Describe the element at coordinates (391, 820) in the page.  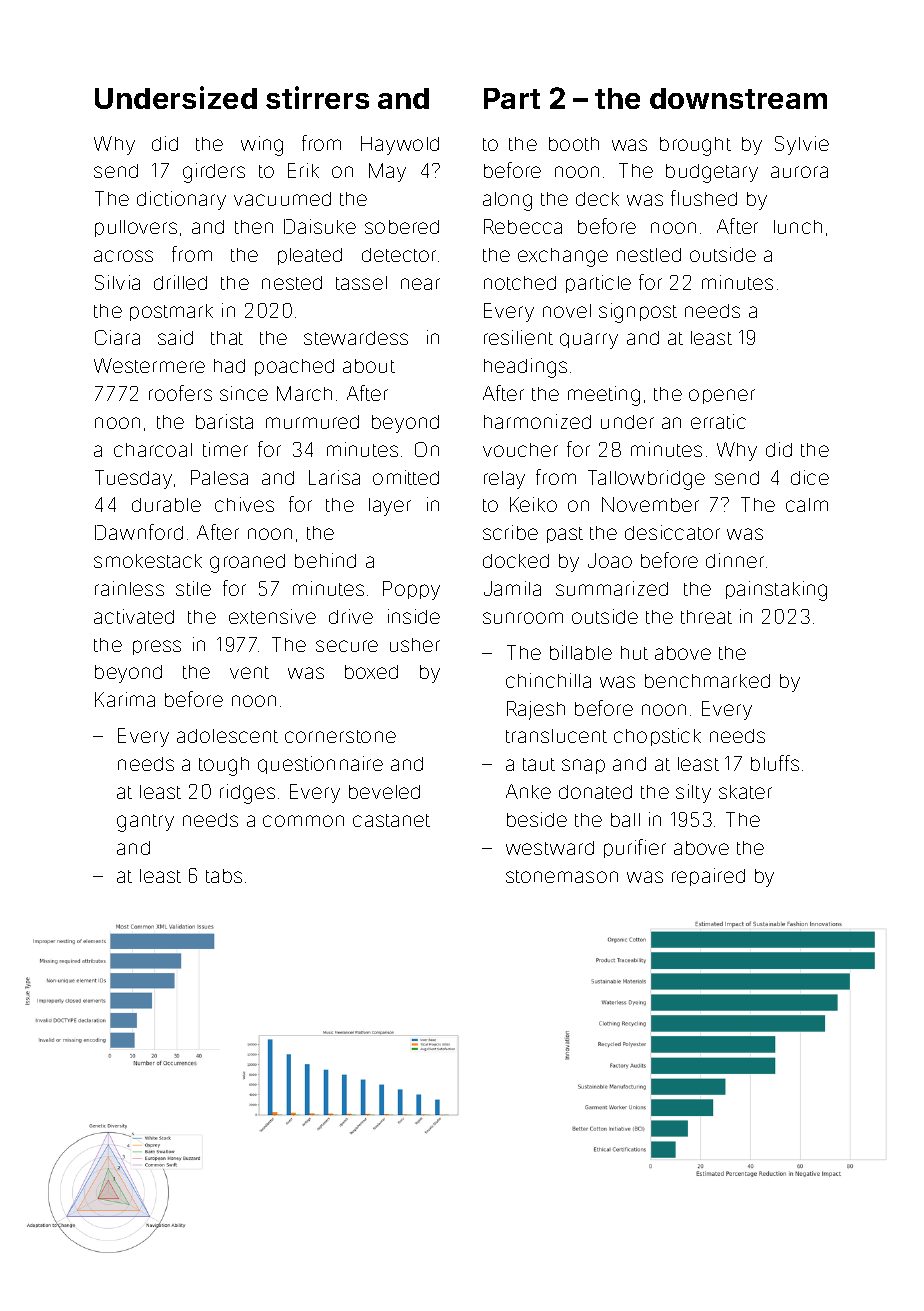
I see `castanet` at that location.
